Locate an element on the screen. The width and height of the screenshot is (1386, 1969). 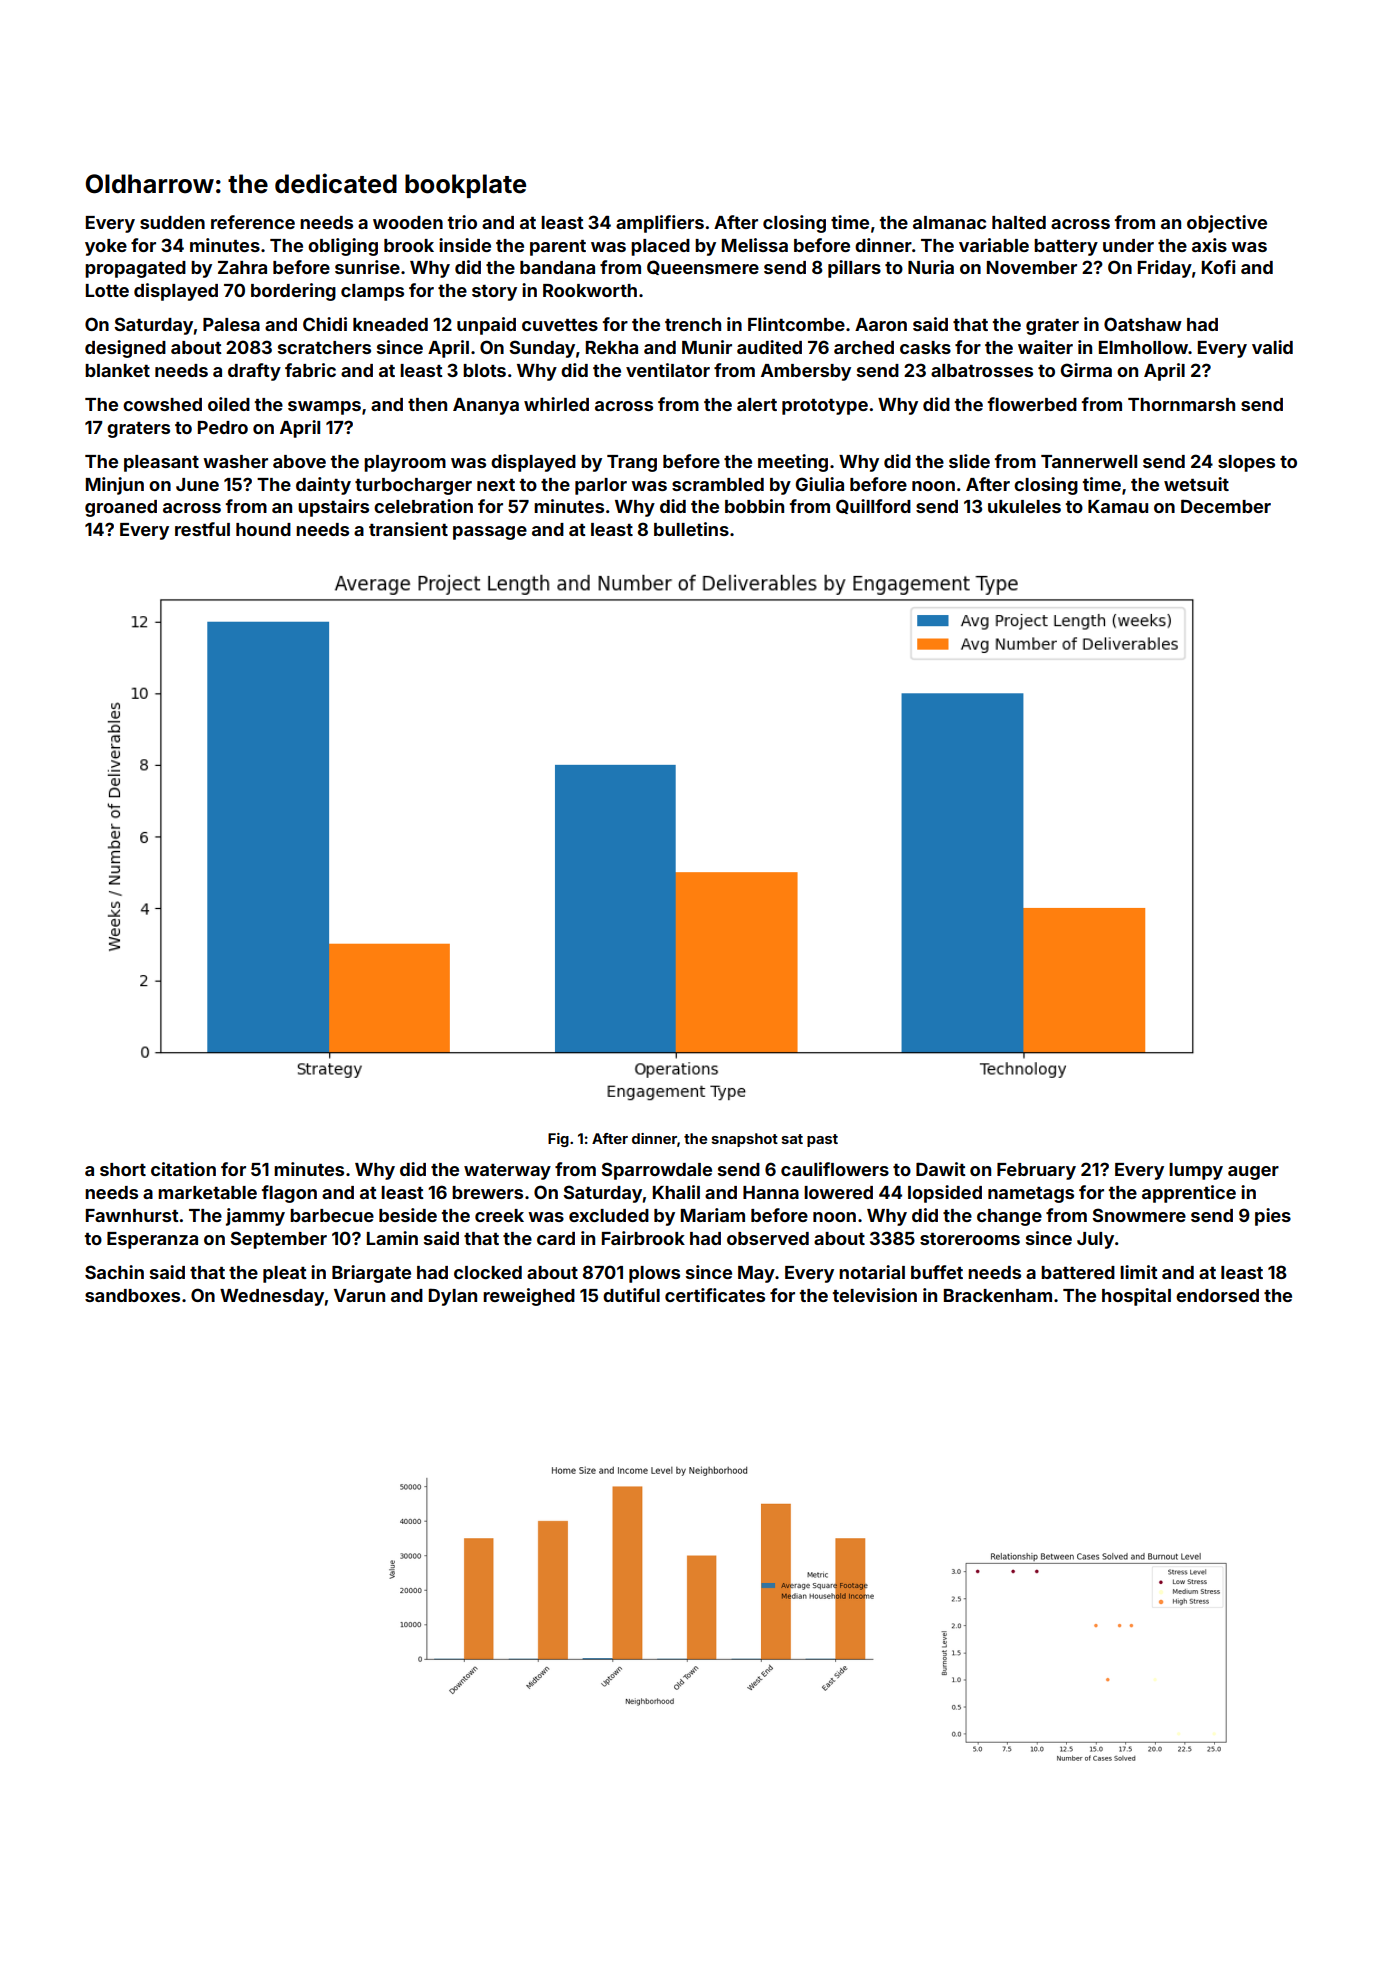
restful is located at coordinates (202, 529).
